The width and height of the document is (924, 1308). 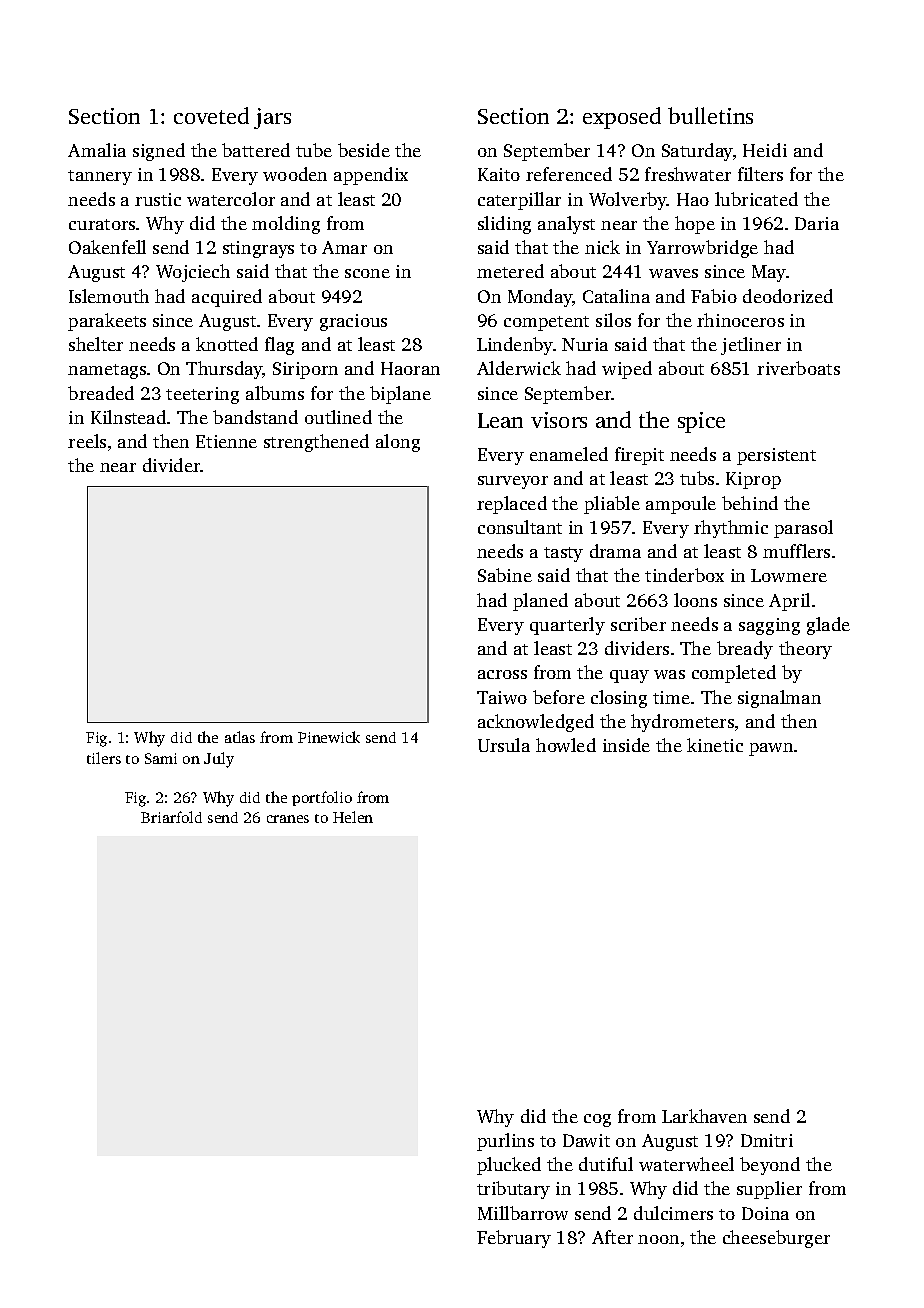 What do you see at coordinates (159, 152) in the document?
I see `signed` at bounding box center [159, 152].
